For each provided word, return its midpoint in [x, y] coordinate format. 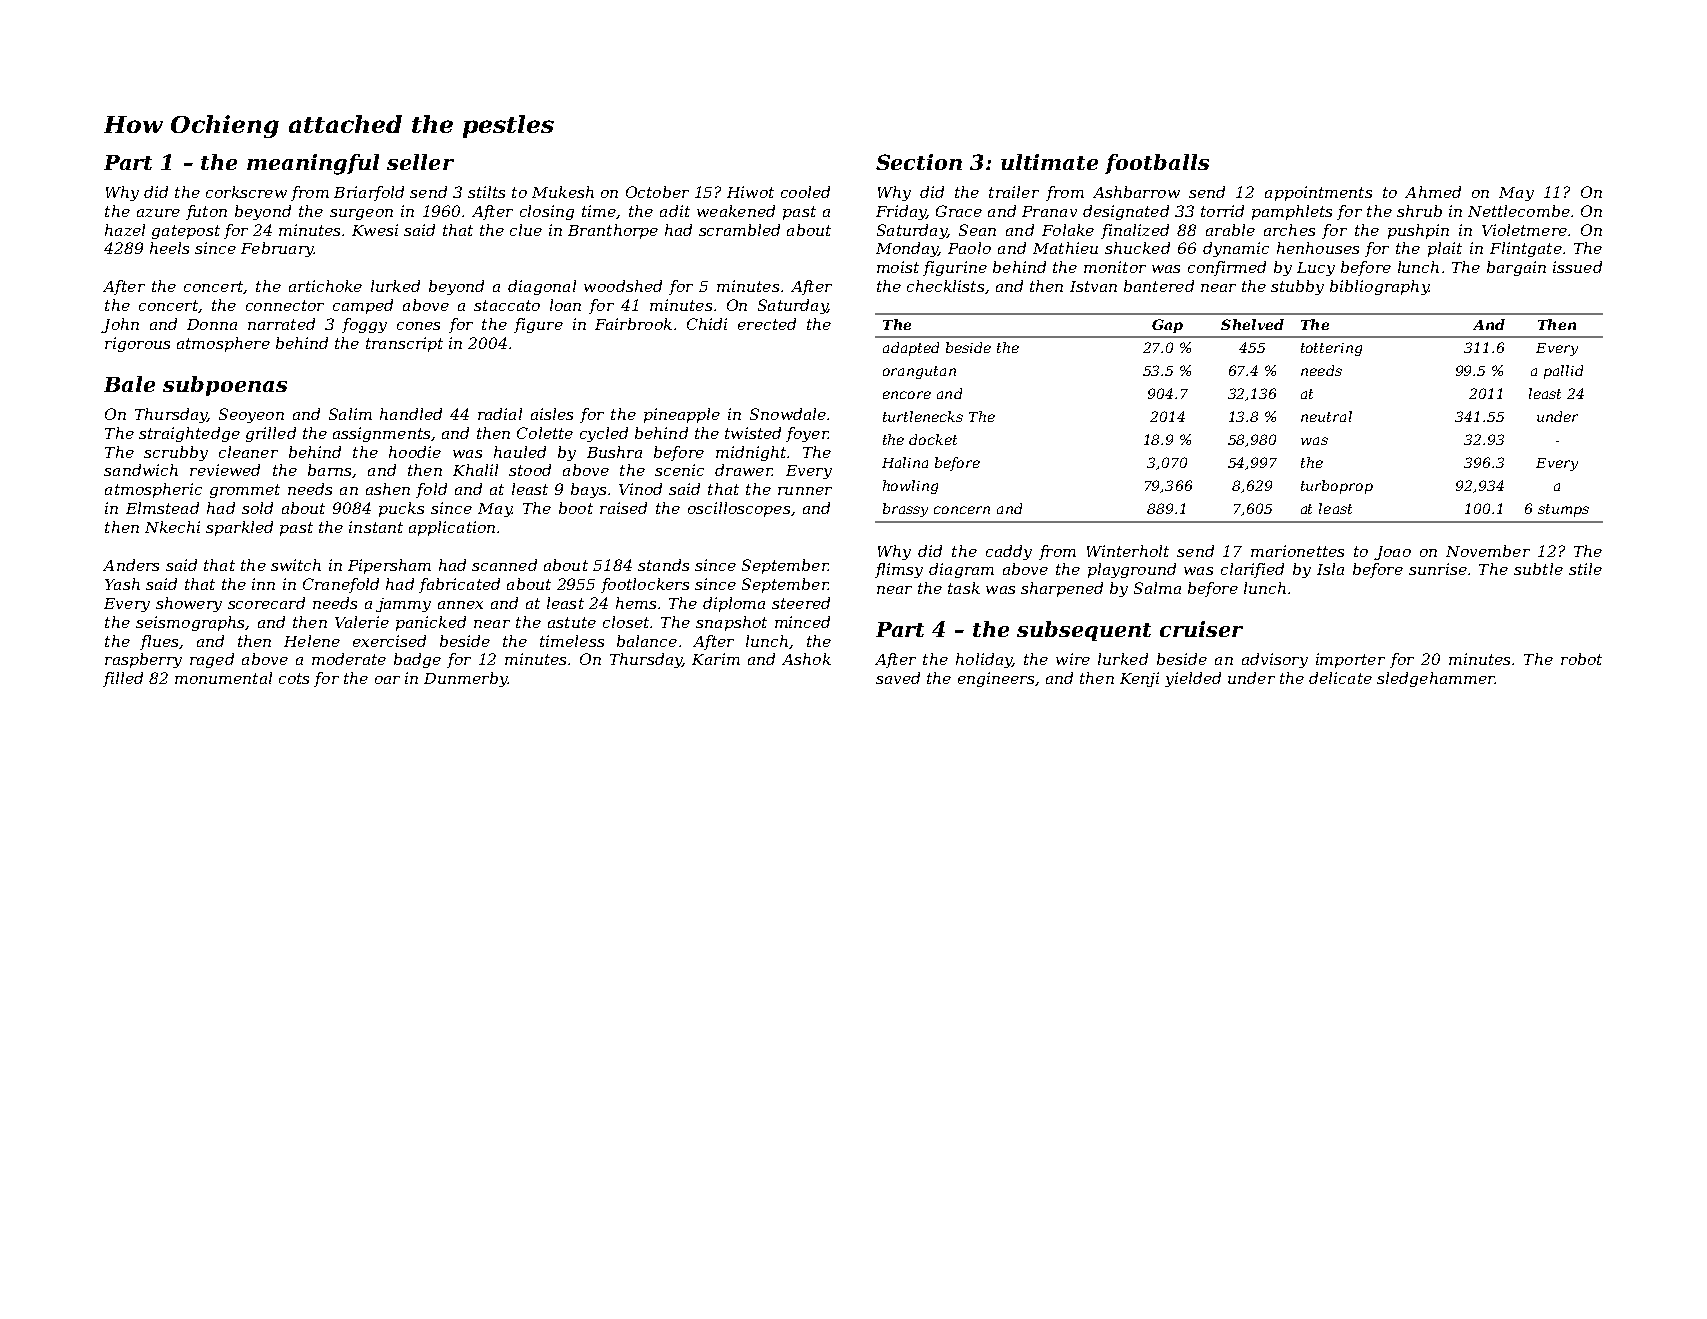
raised [623, 508]
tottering [1331, 349]
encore [907, 395]
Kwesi [375, 230]
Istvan [1093, 286]
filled [123, 679]
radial [500, 414]
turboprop [1337, 487]
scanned [504, 565]
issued [1577, 267]
